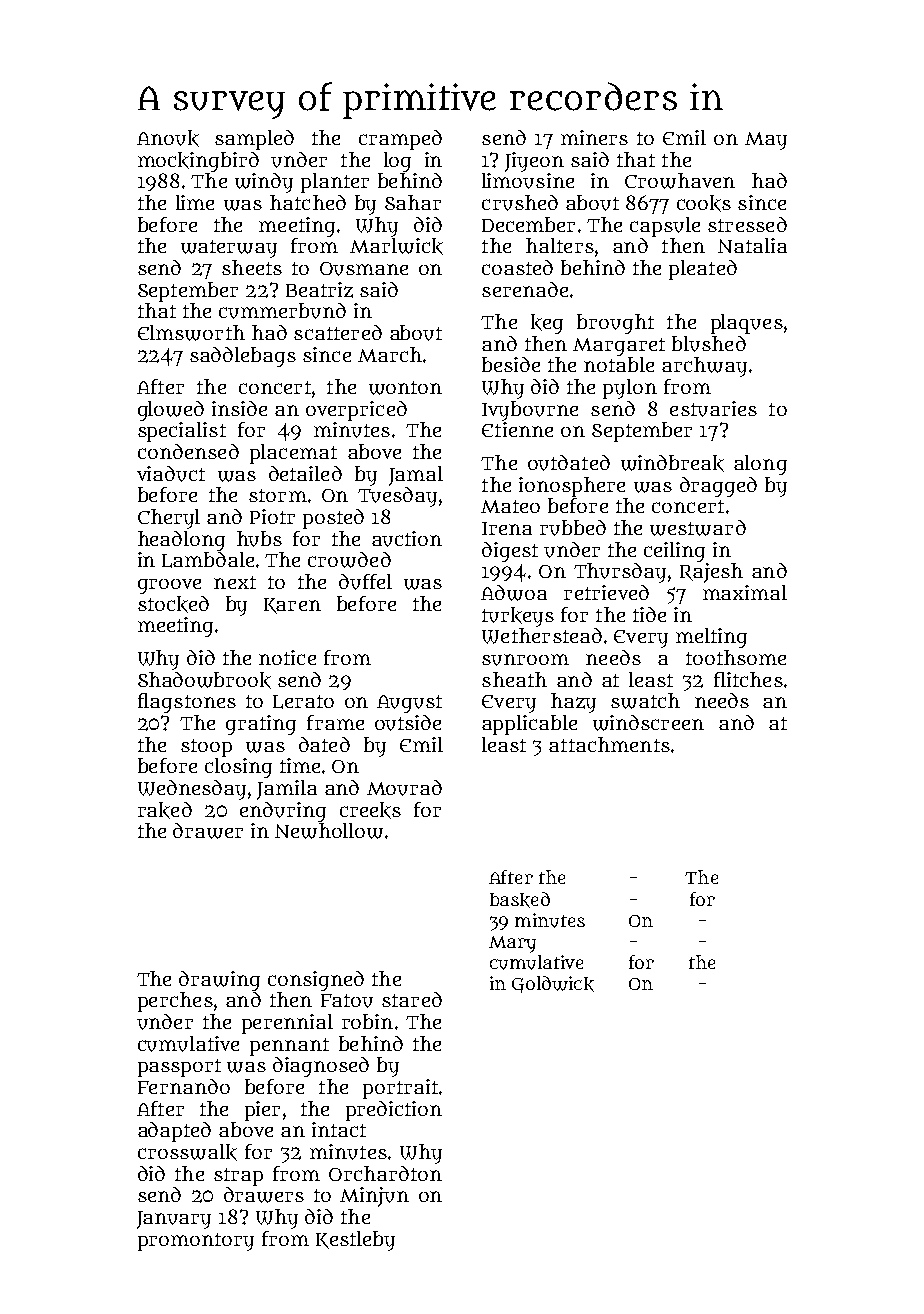 The height and width of the screenshot is (1314, 924). I want to click on raked, so click(165, 810).
